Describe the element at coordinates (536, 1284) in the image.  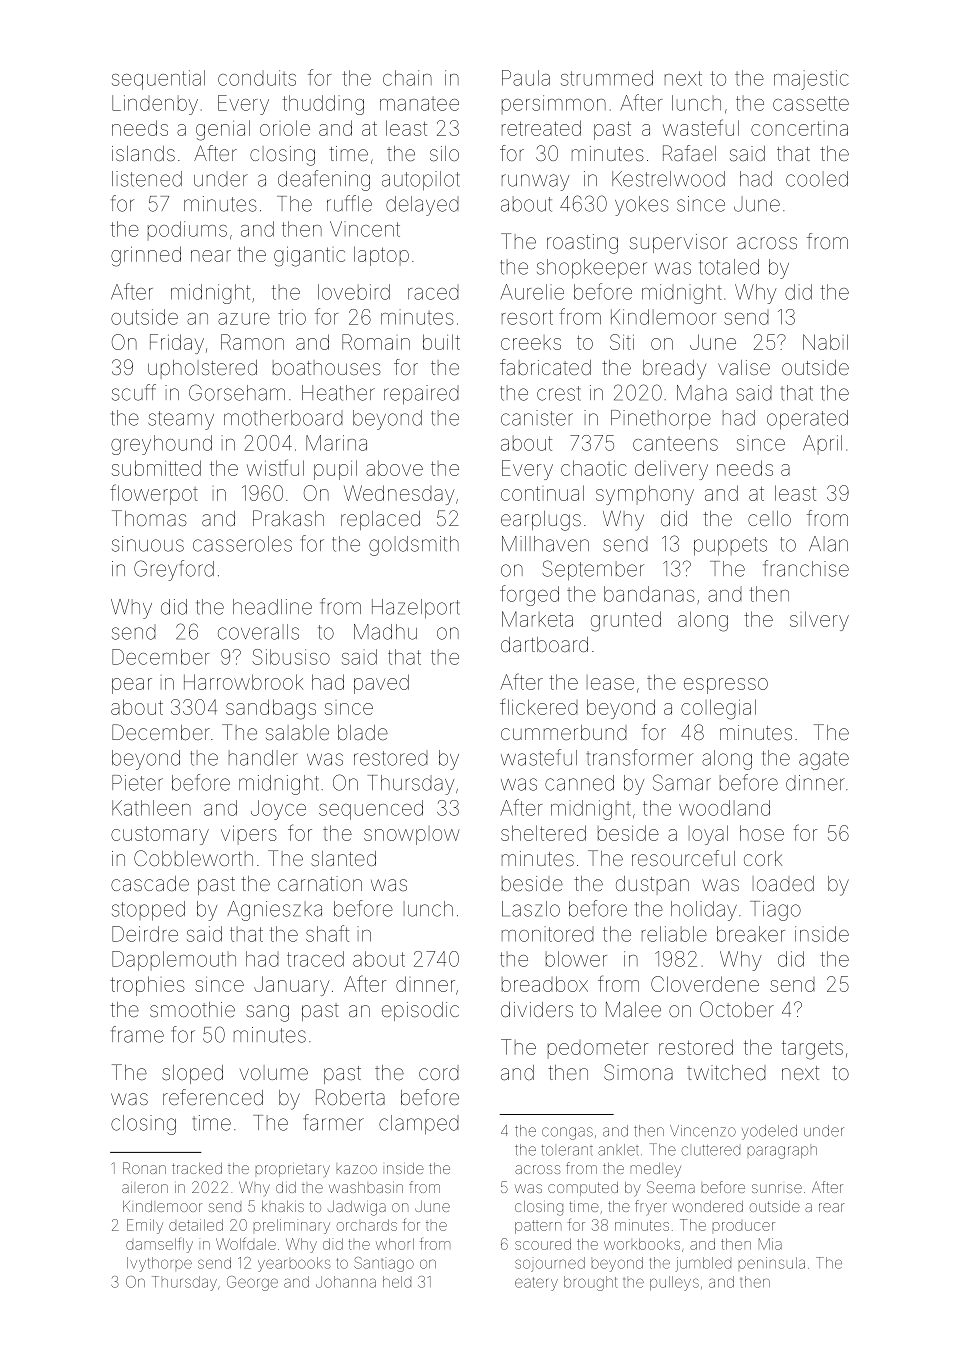
I see `eatery` at that location.
